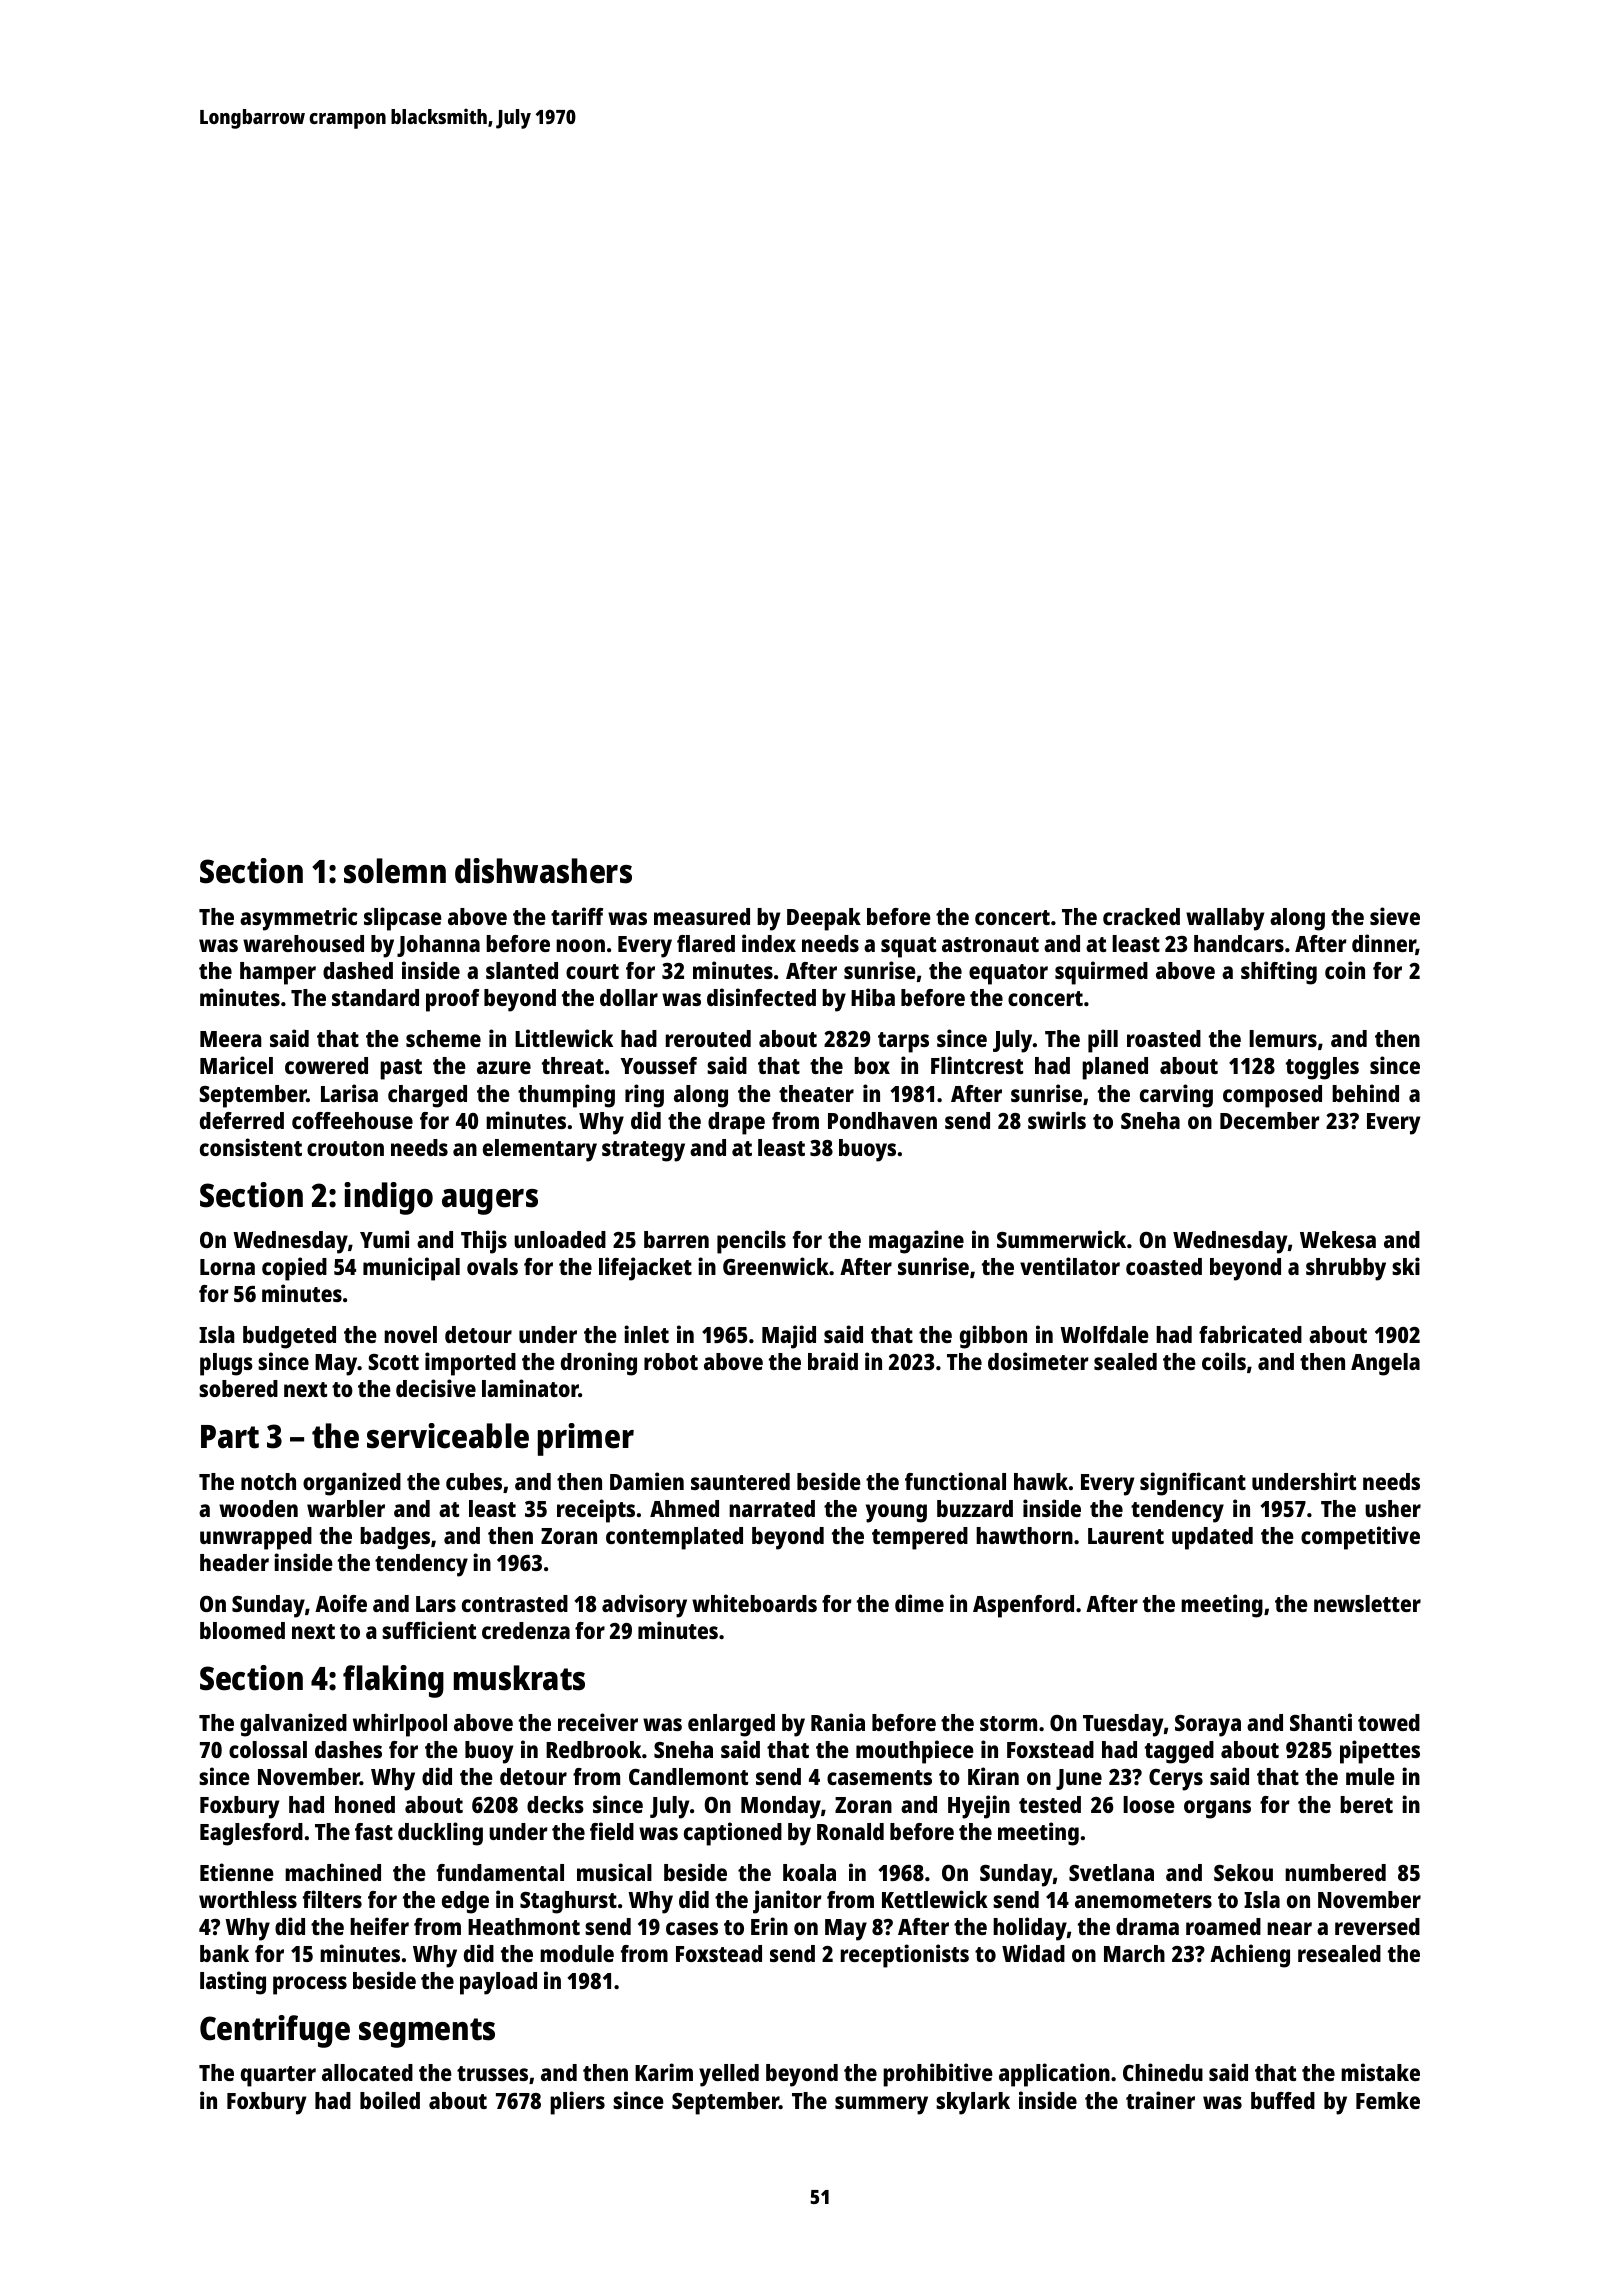 The width and height of the document is (1620, 2292). I want to click on badges, so click(395, 1538).
